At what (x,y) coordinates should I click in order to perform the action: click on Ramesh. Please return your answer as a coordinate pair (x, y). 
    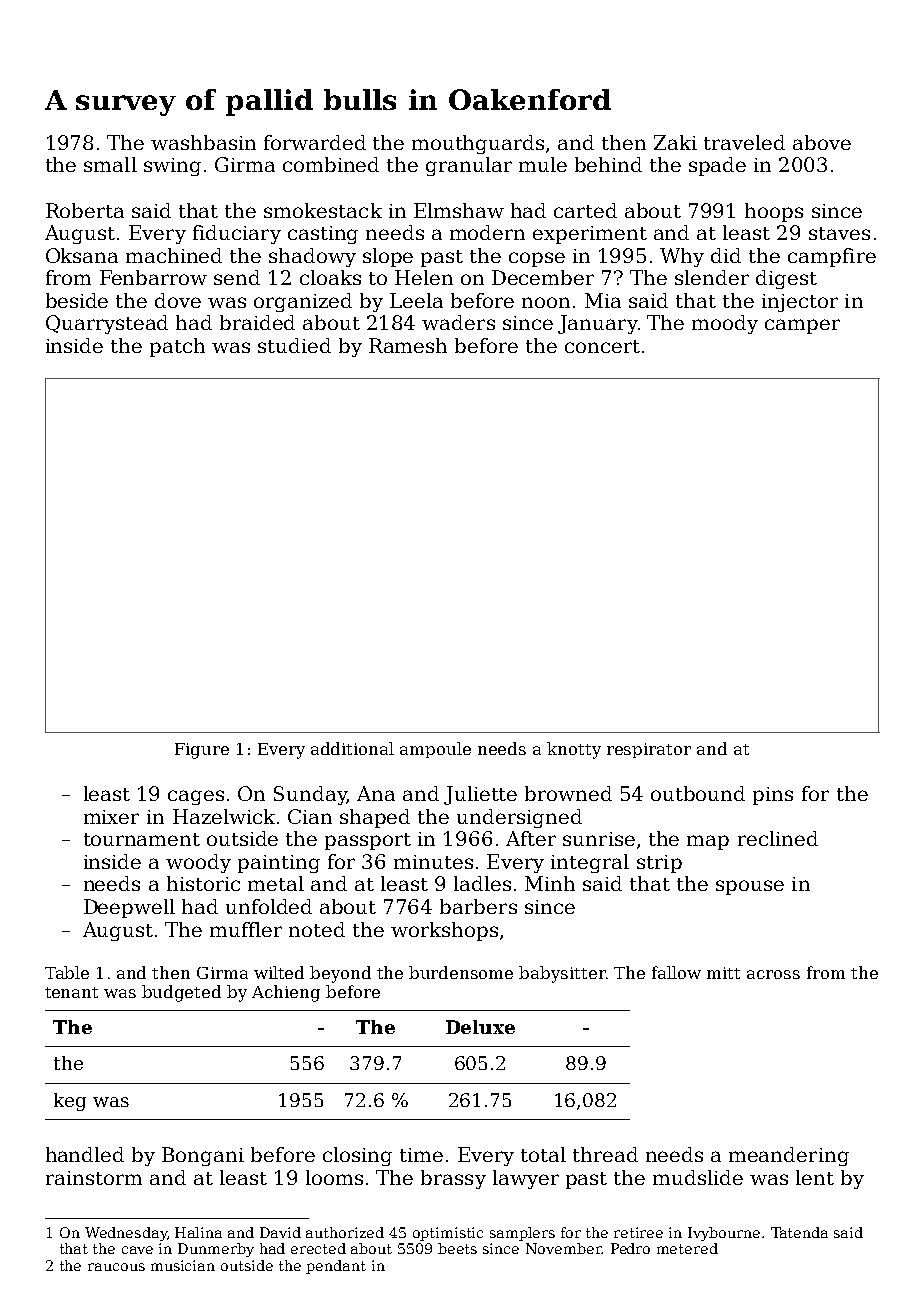
    Looking at the image, I should click on (408, 345).
